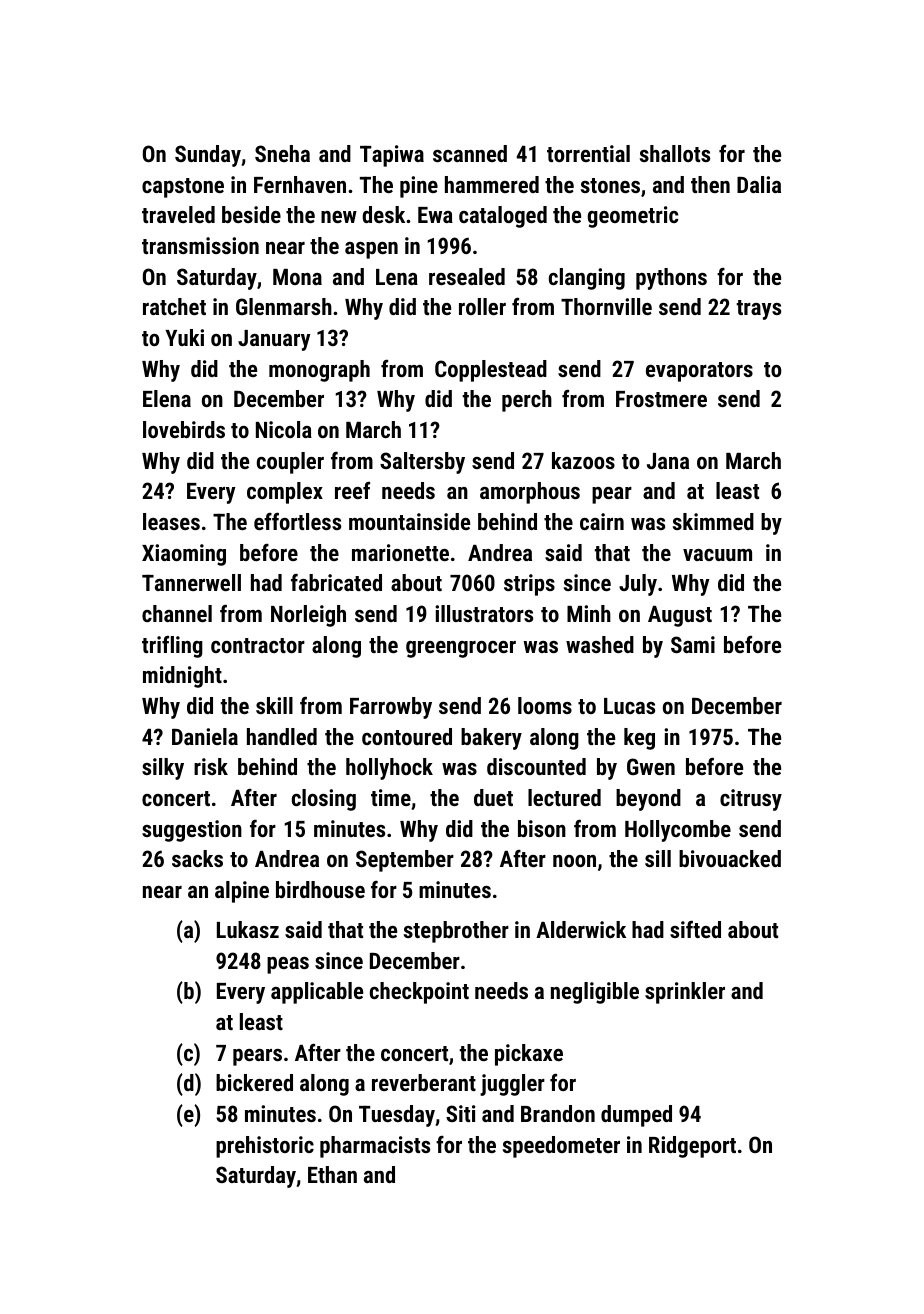 Image resolution: width=924 pixels, height=1314 pixels. What do you see at coordinates (375, 1147) in the document?
I see `pharmacists` at bounding box center [375, 1147].
